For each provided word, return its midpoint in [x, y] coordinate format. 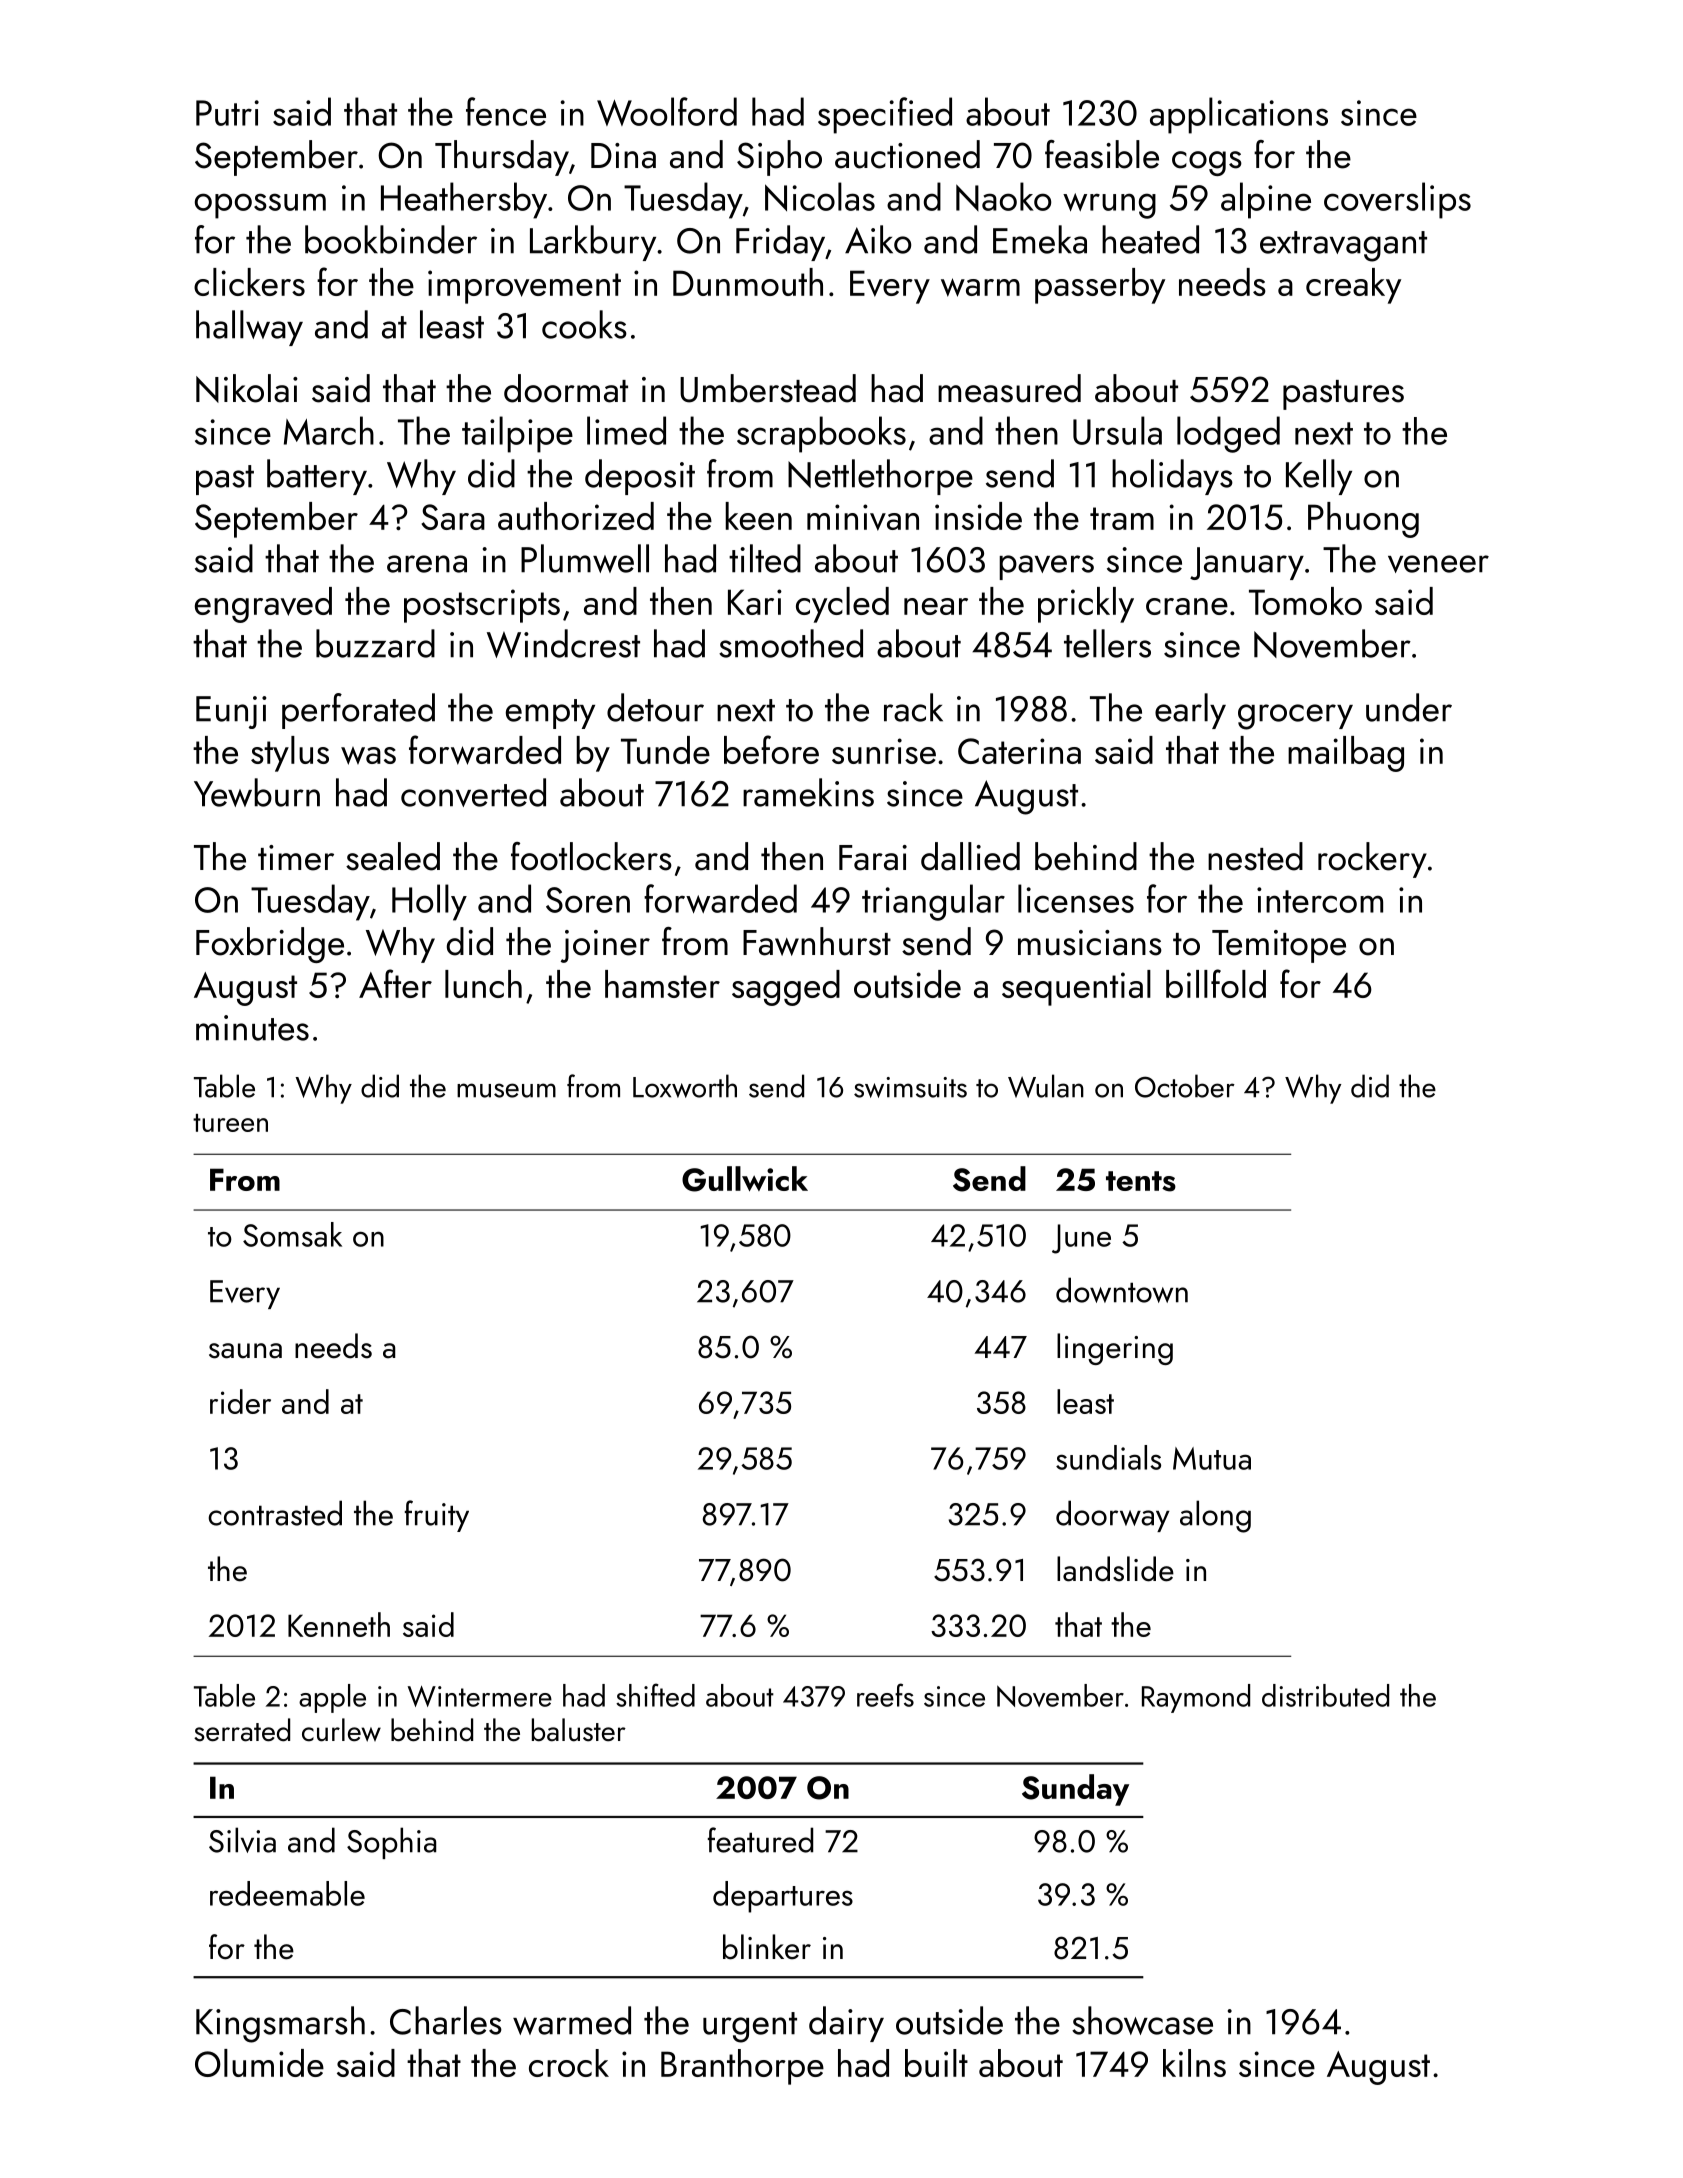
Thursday [502, 158]
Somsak [292, 1234]
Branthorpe [742, 2067]
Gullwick [745, 1179]
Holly [429, 902]
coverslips [1397, 200]
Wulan [1046, 1086]
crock [569, 2063]
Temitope [1279, 946]
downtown [1122, 1290]
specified [885, 115]
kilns [1194, 2063]
